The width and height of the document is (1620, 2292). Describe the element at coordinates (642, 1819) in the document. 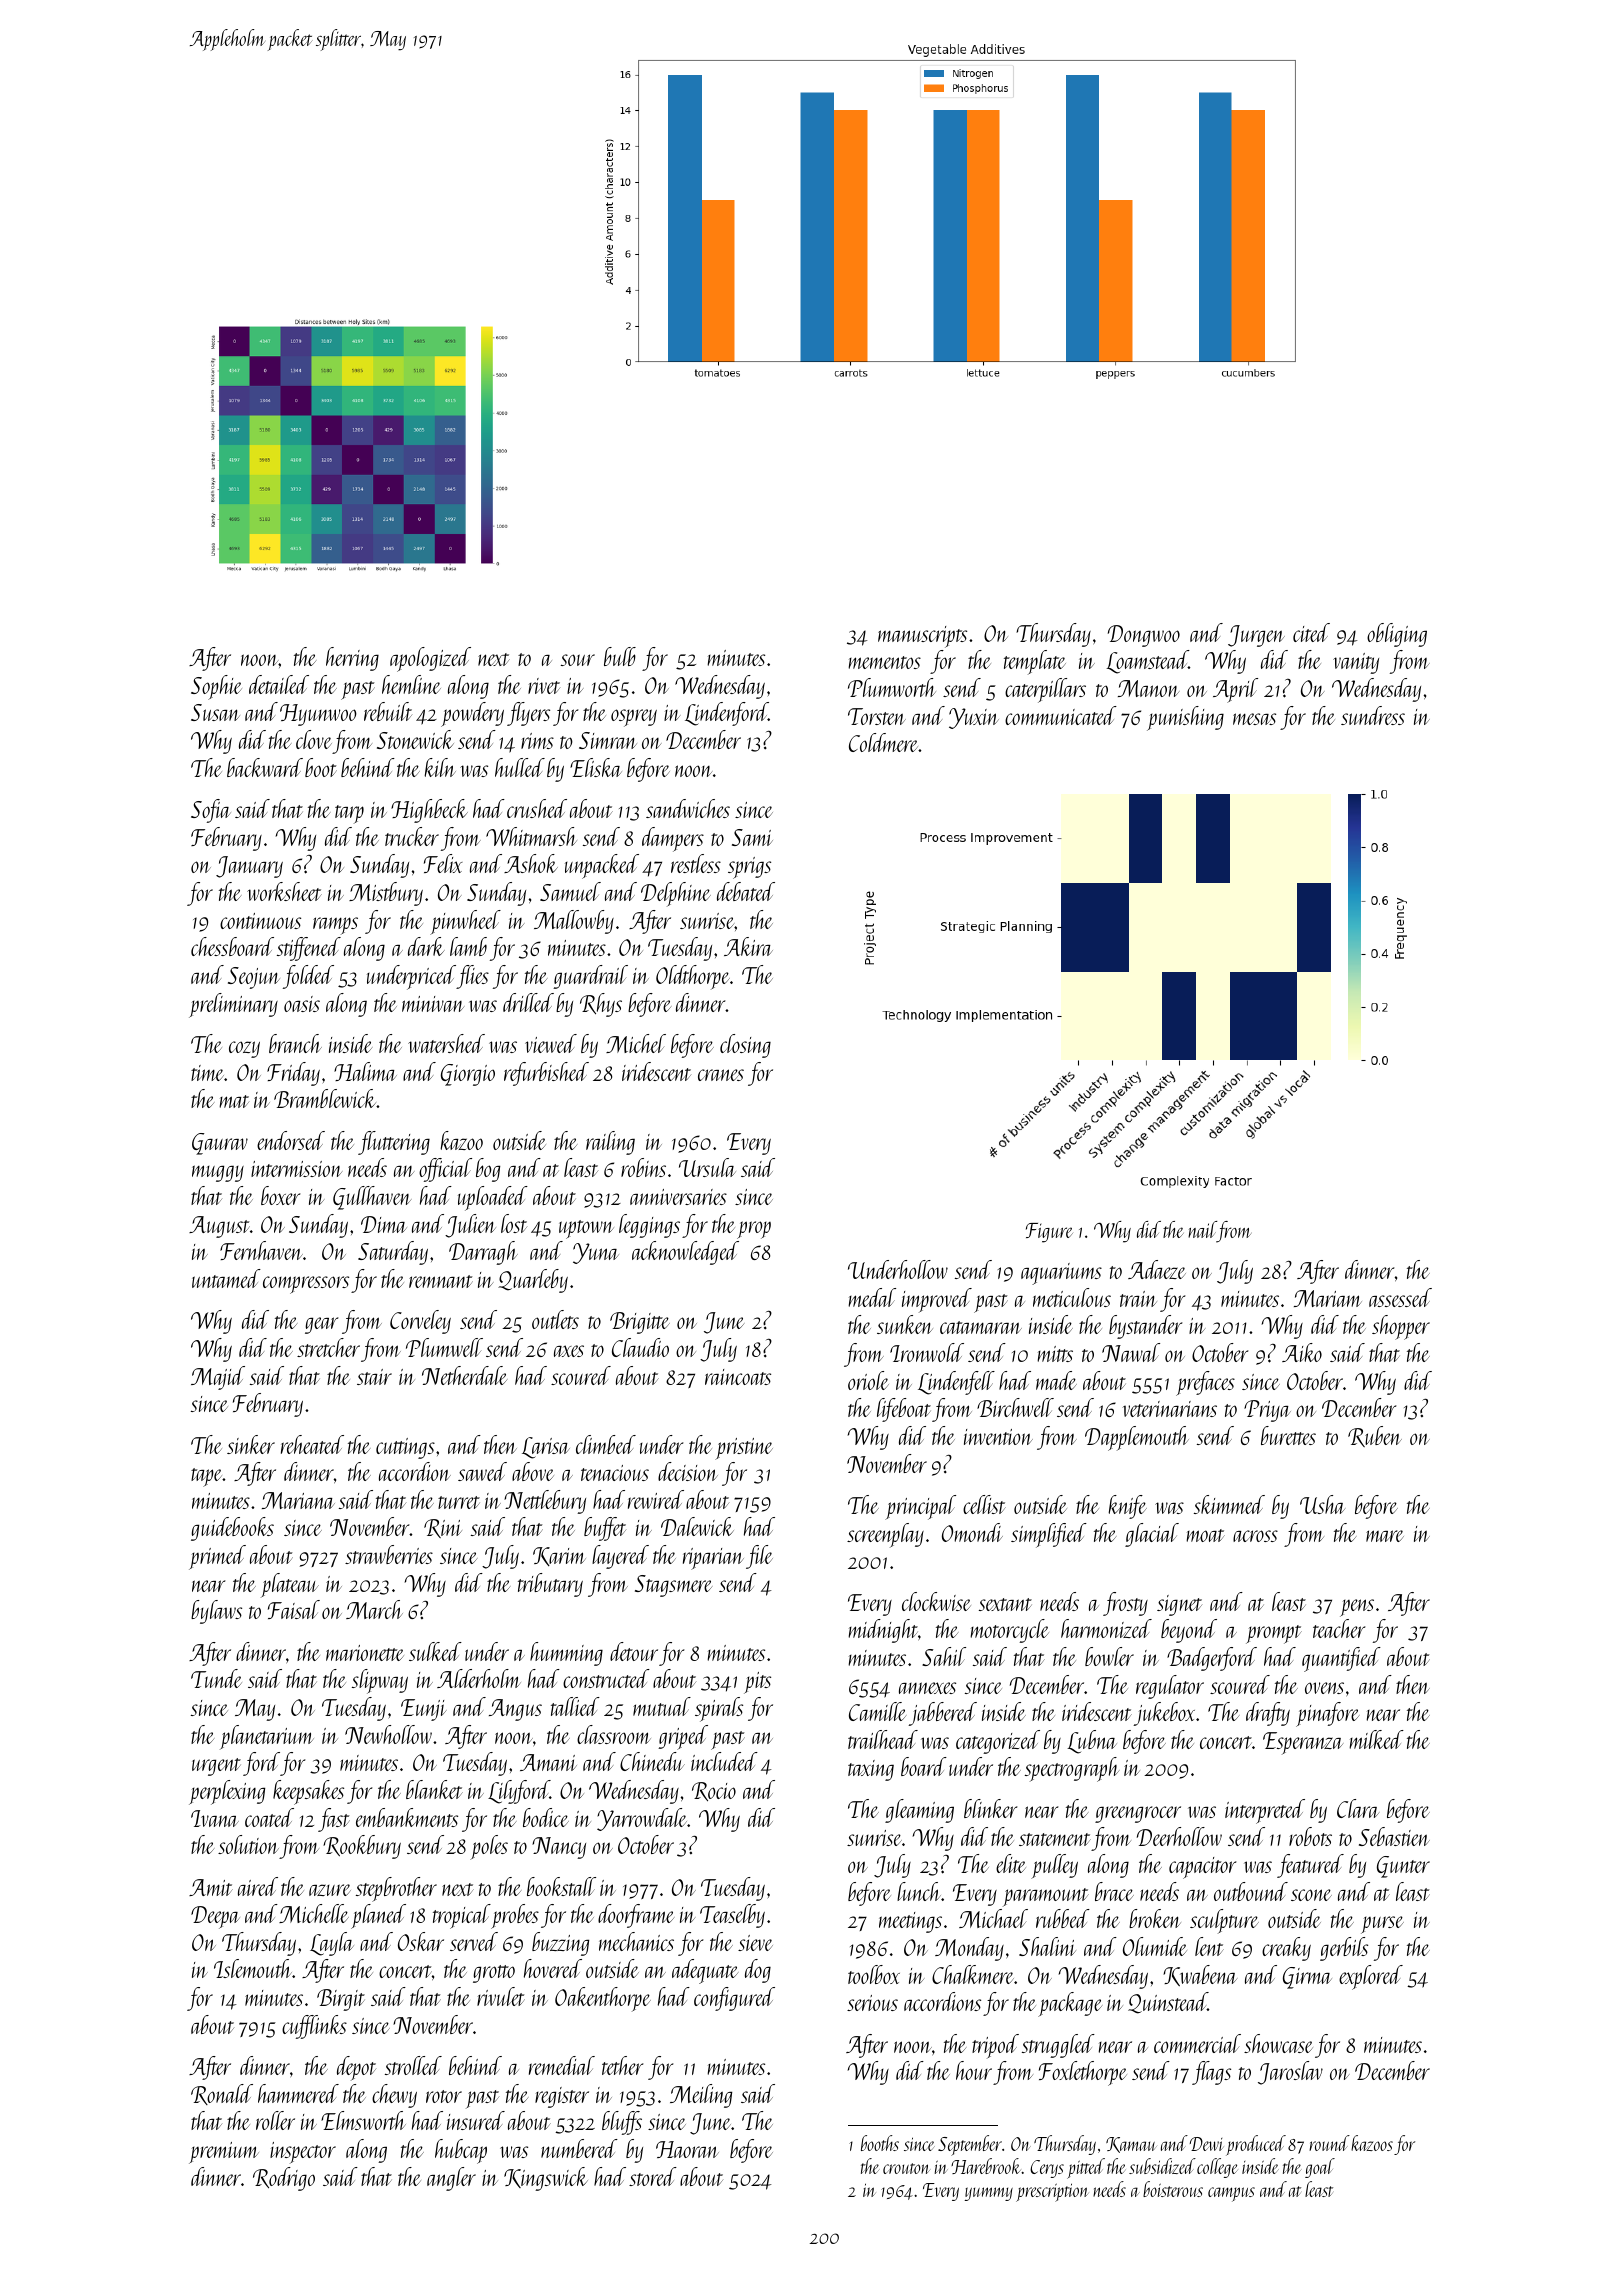

I see `Yarrowdale` at that location.
